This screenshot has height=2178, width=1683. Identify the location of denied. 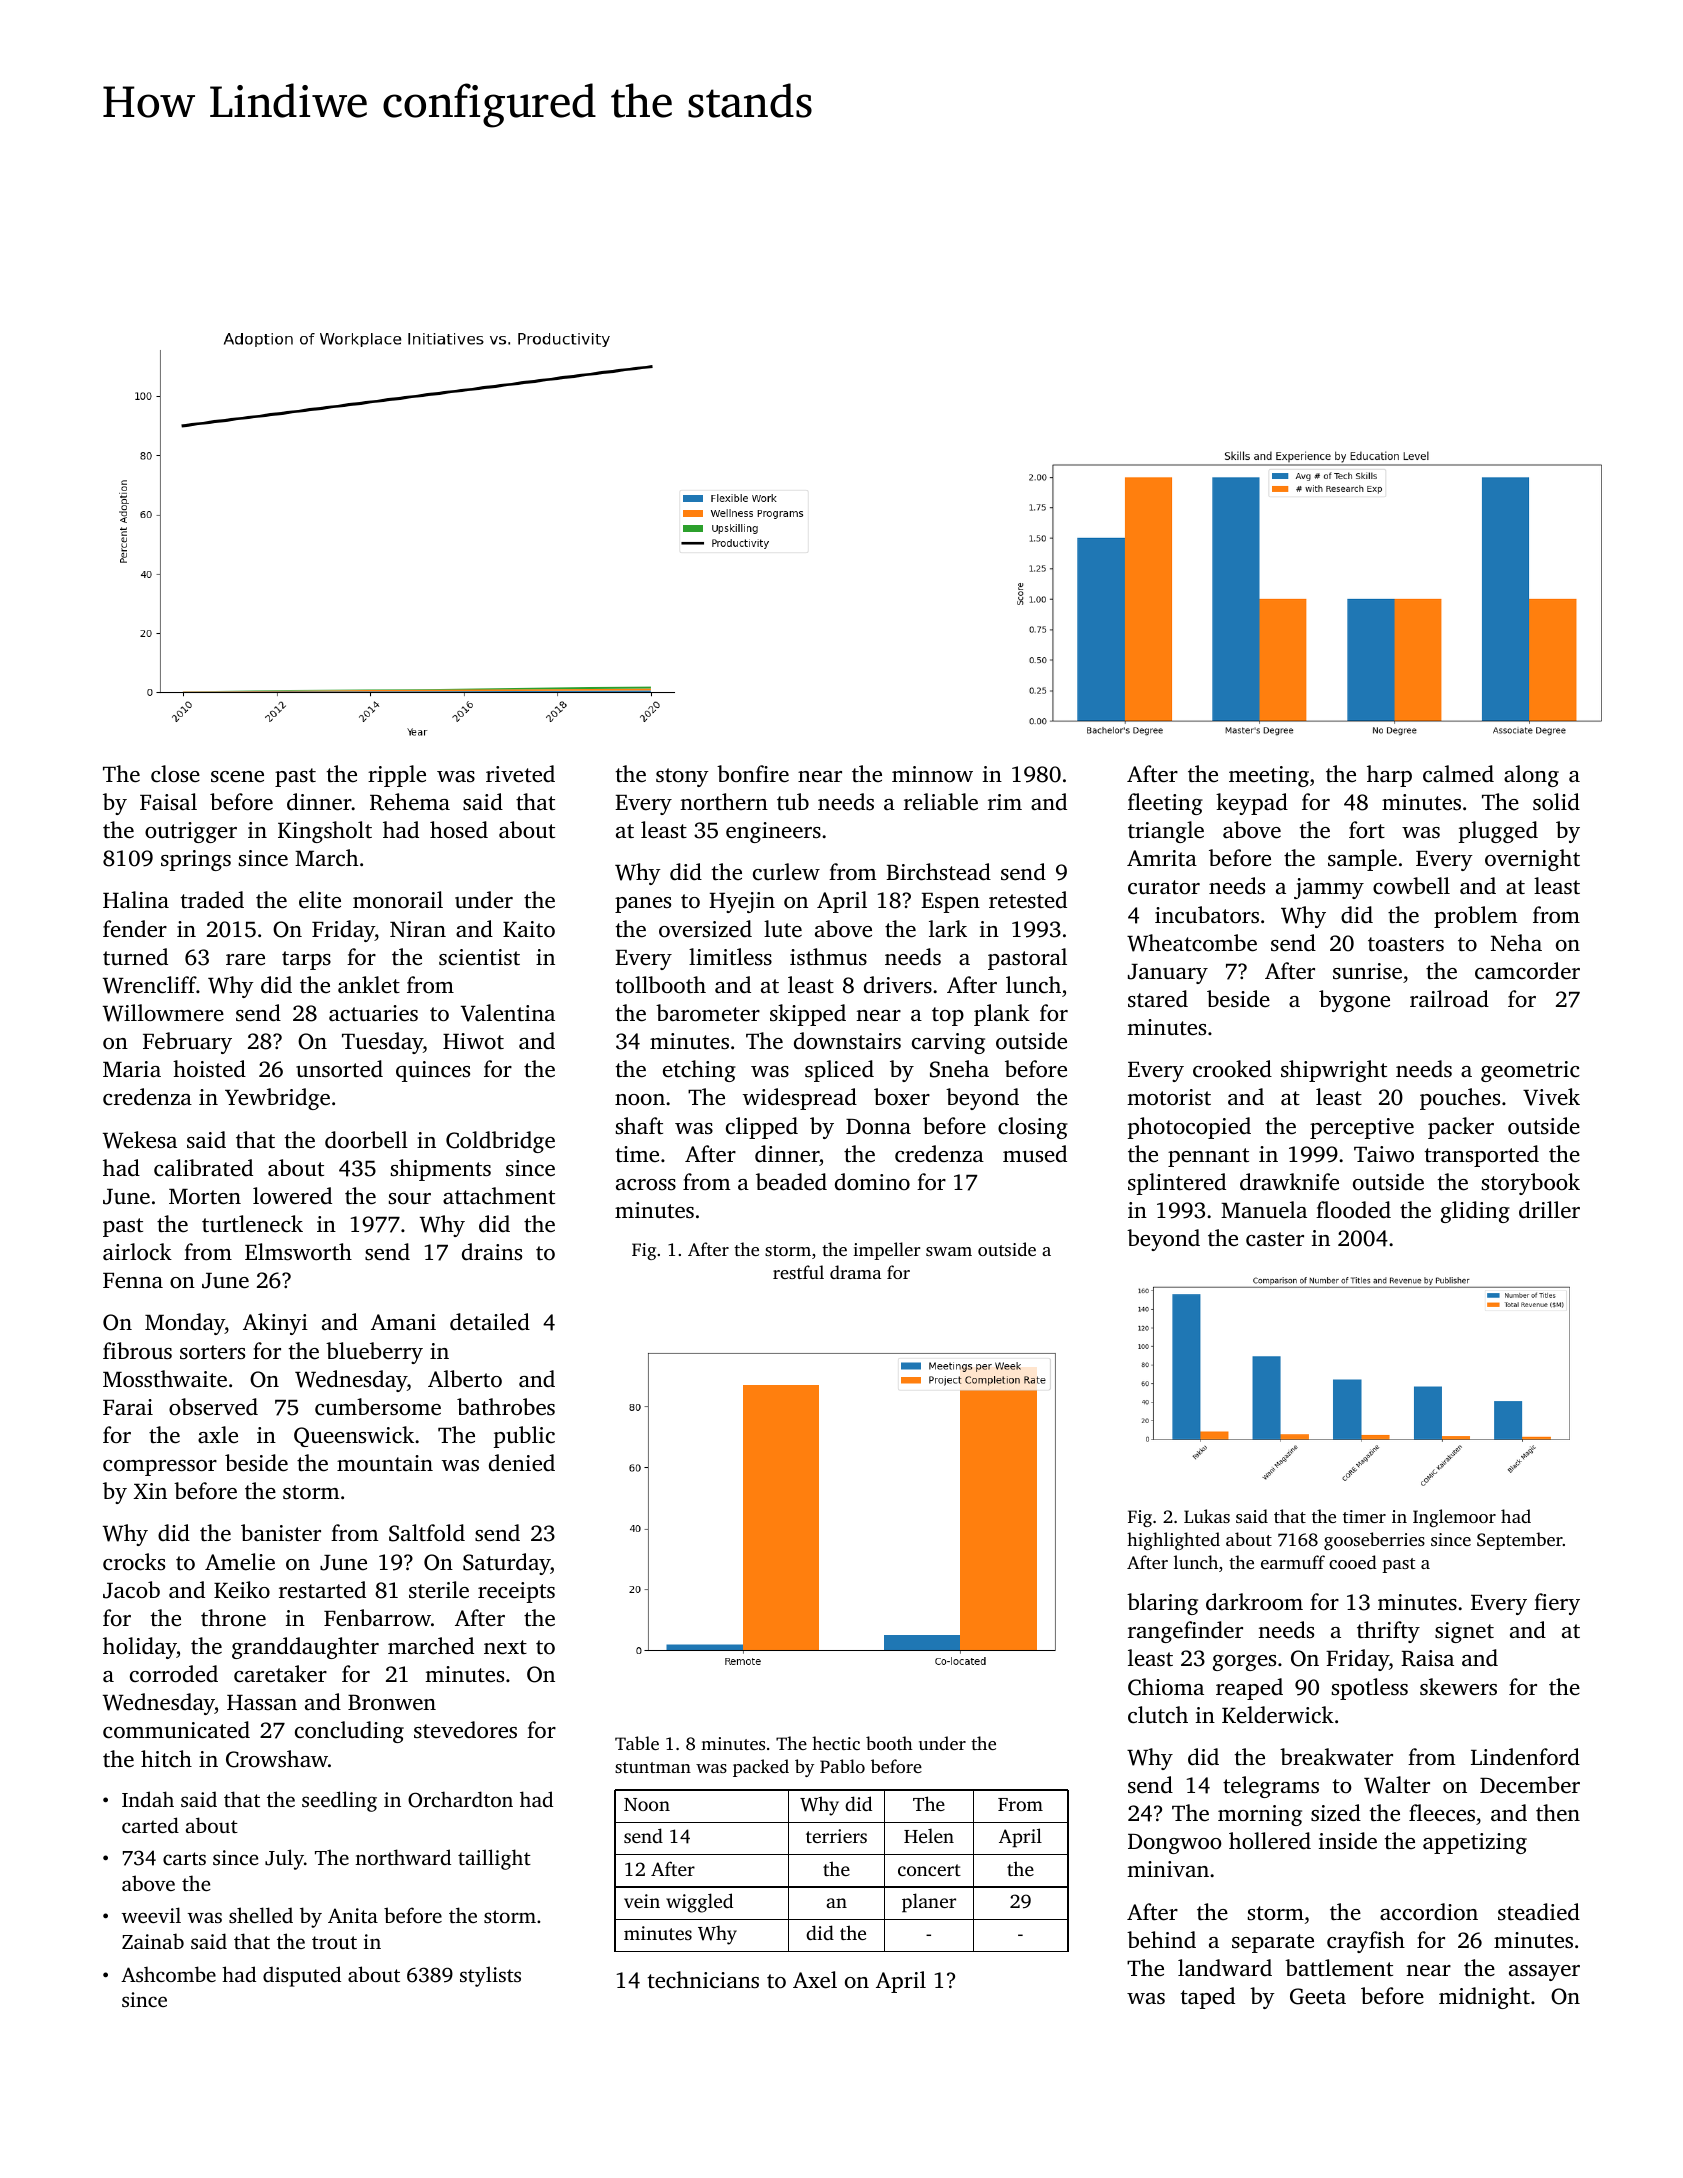
(522, 1462).
